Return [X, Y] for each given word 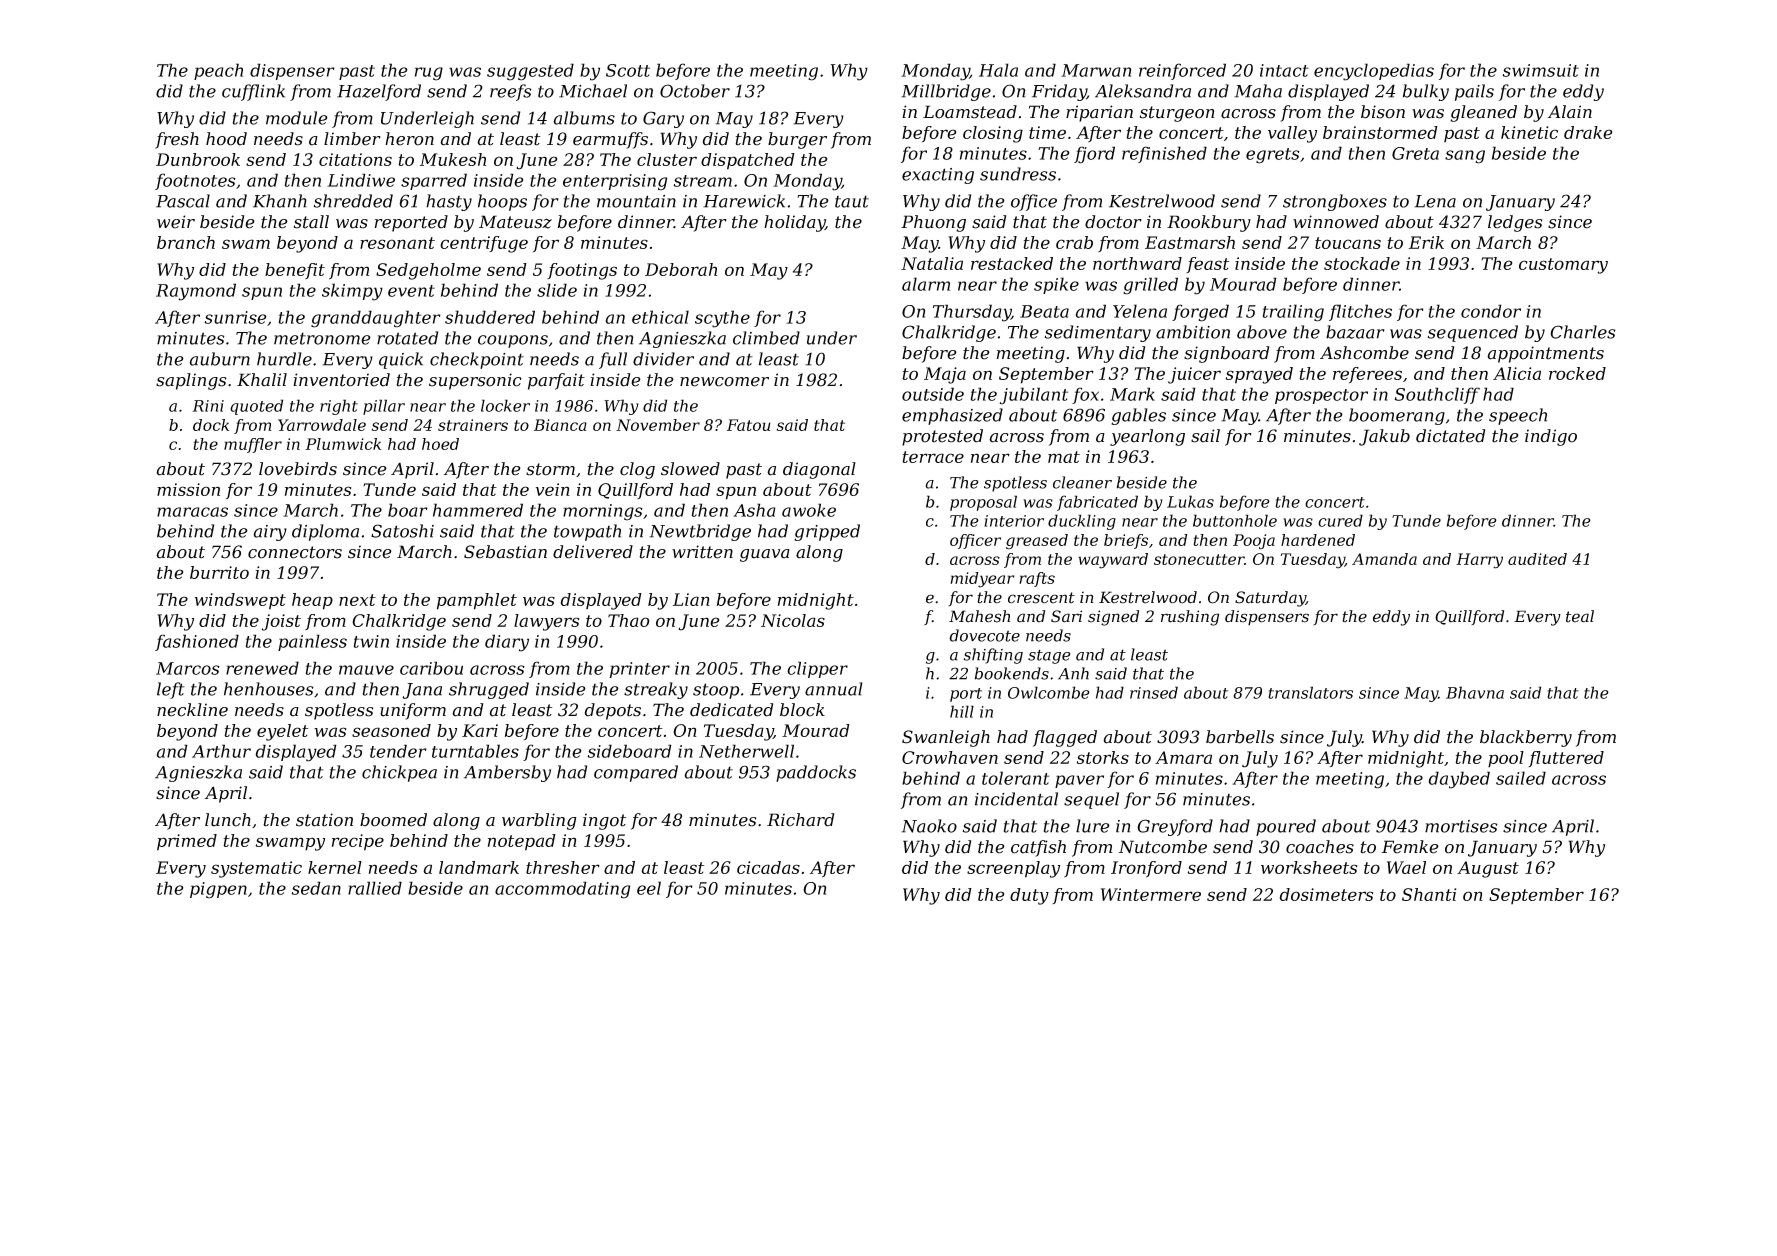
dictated [1450, 436]
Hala [998, 70]
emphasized [952, 416]
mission [188, 489]
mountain [636, 201]
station [324, 820]
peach [218, 71]
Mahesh [979, 616]
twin [371, 641]
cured [1340, 520]
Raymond [196, 292]
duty [1029, 896]
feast [1207, 265]
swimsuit [1540, 70]
